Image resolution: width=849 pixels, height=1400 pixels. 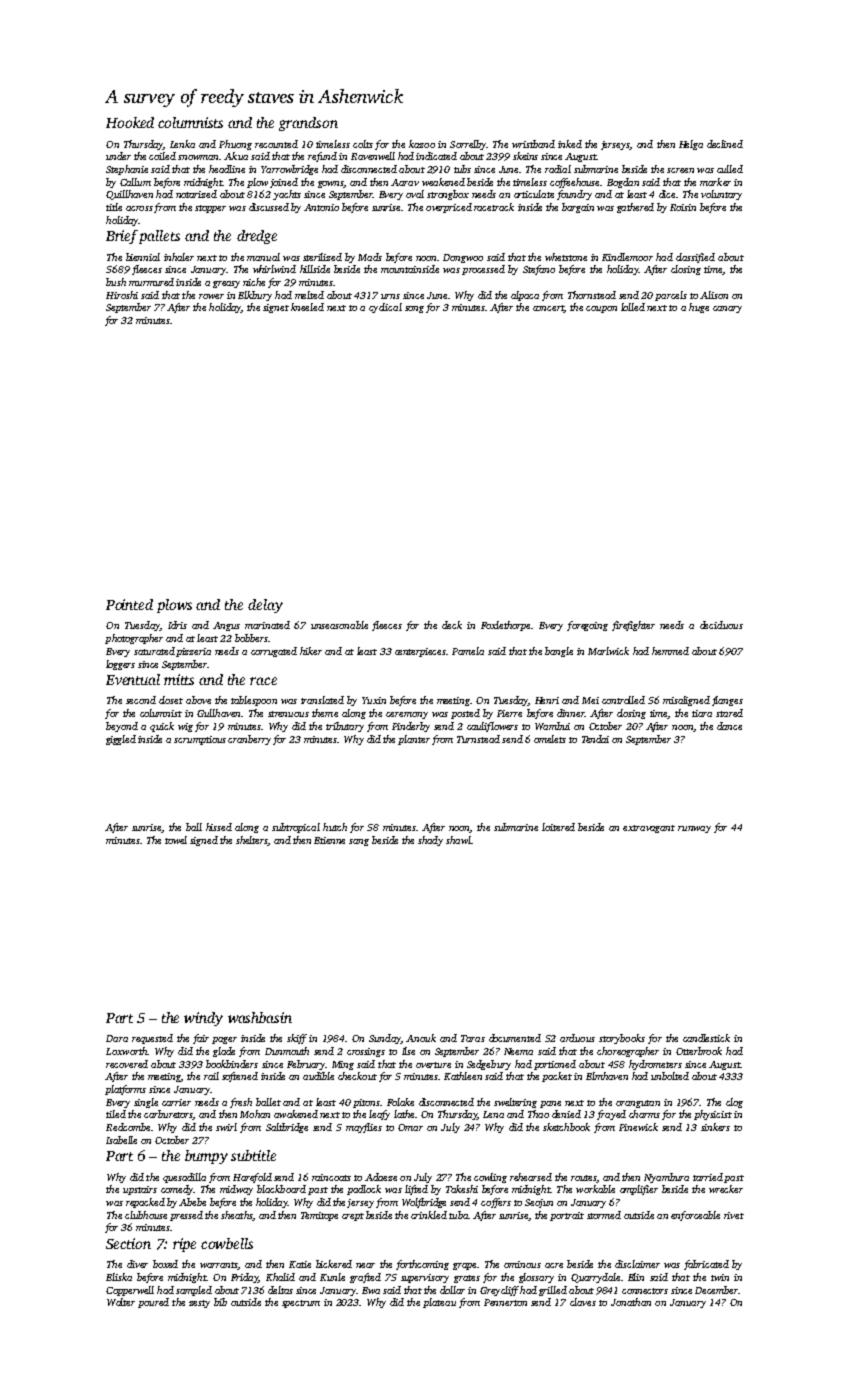 What do you see at coordinates (371, 1290) in the document?
I see `Ewa` at bounding box center [371, 1290].
